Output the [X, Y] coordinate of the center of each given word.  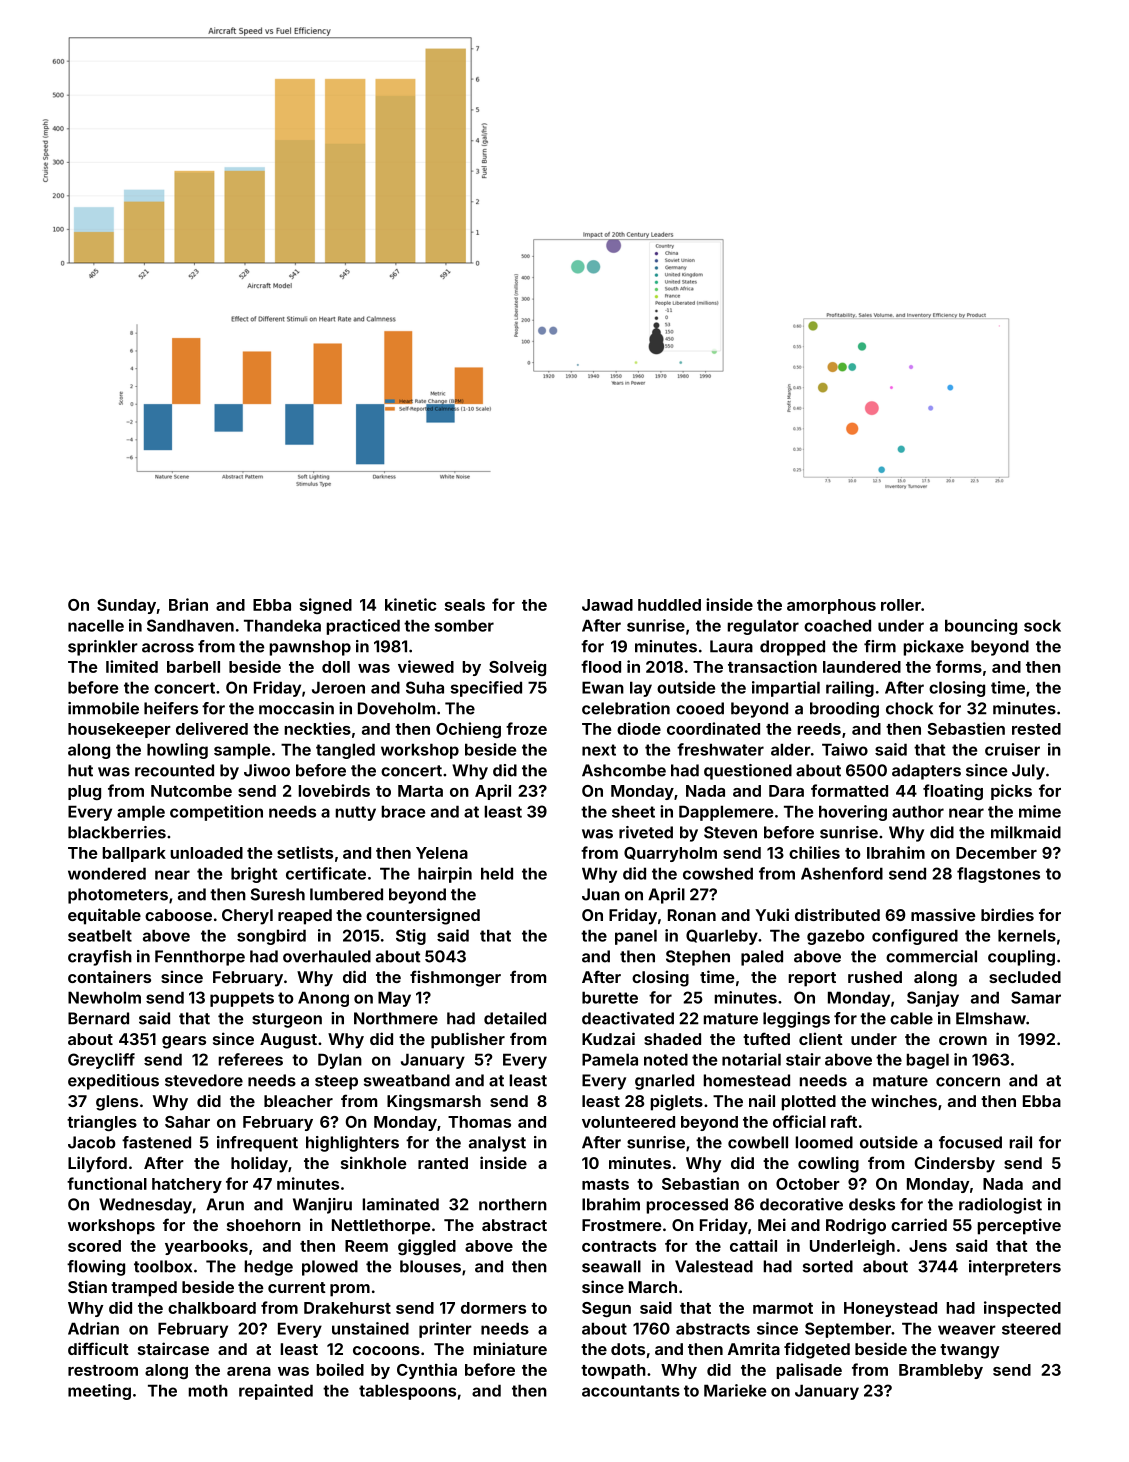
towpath [613, 1371]
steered [1031, 1328]
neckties [318, 728]
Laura [731, 646]
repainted [276, 1392]
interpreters [1015, 1268]
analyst [497, 1144]
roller [901, 605]
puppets [242, 999]
